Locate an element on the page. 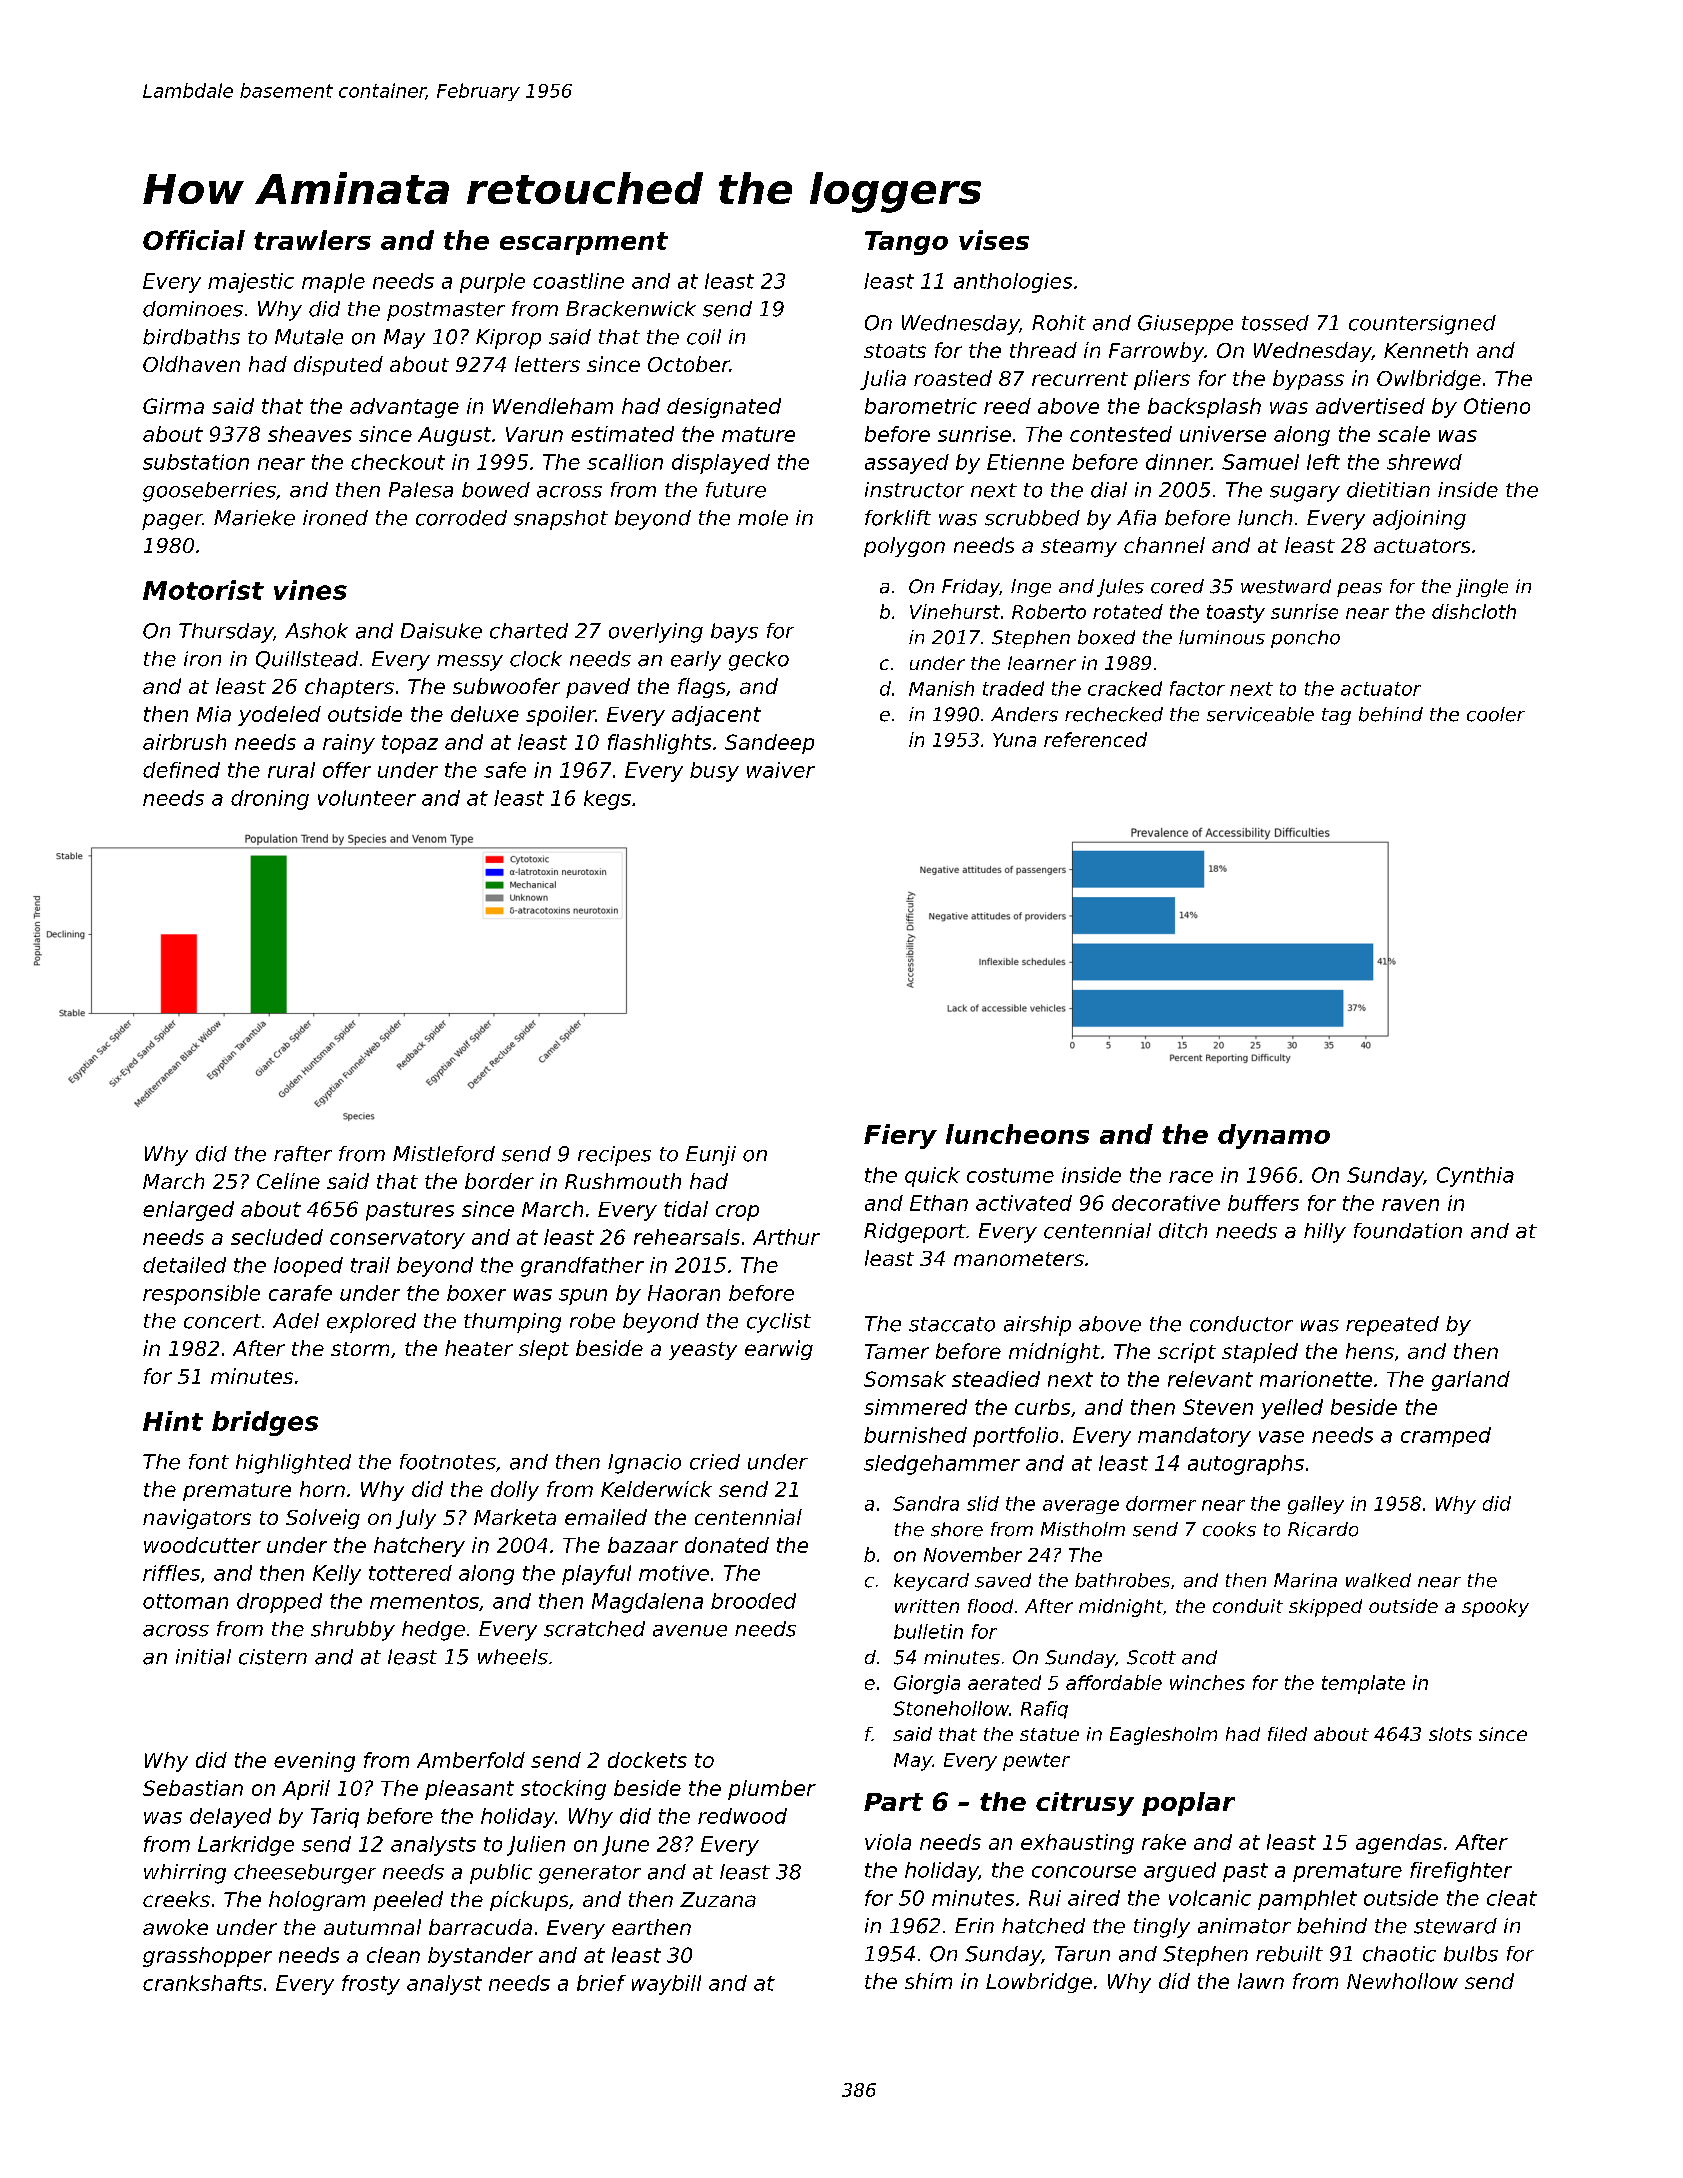  vines is located at coordinates (310, 590).
